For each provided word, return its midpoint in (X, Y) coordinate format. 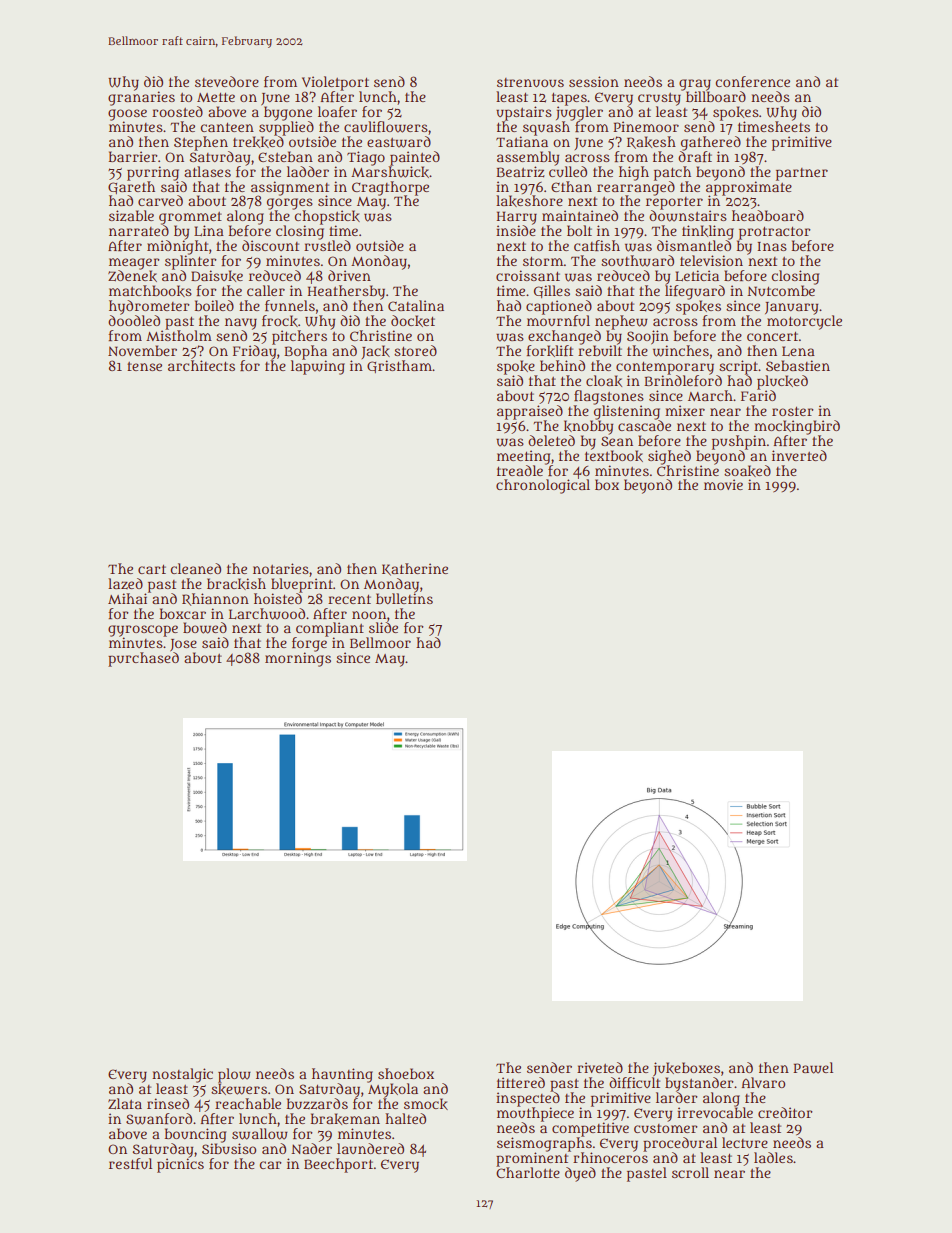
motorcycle (804, 322)
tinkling (708, 232)
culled (568, 171)
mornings (298, 659)
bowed (205, 628)
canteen (227, 127)
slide (383, 627)
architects (201, 365)
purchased (143, 659)
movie (723, 484)
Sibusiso (229, 1148)
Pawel (813, 1068)
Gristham (399, 366)
